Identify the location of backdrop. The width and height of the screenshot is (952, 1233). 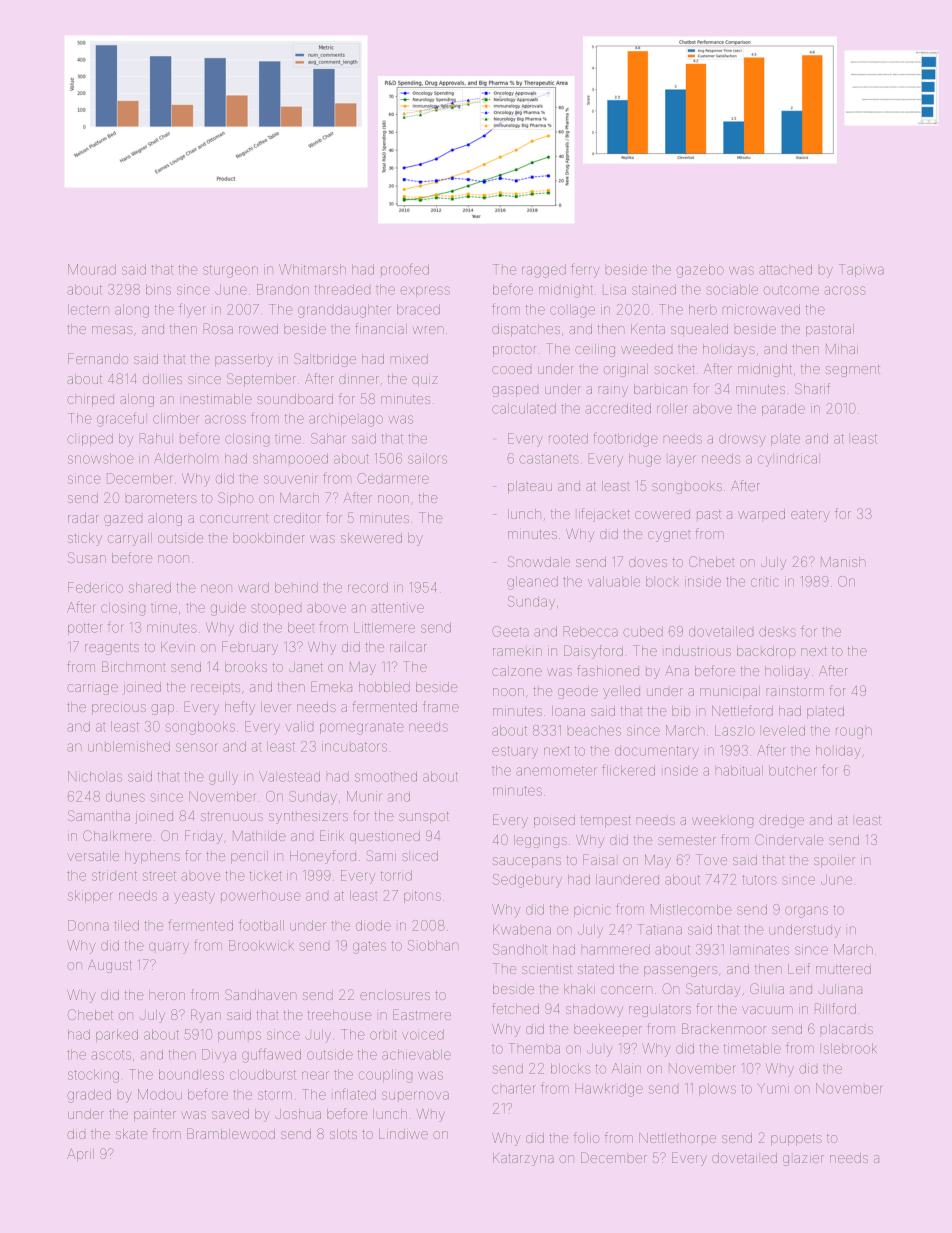
(766, 652).
